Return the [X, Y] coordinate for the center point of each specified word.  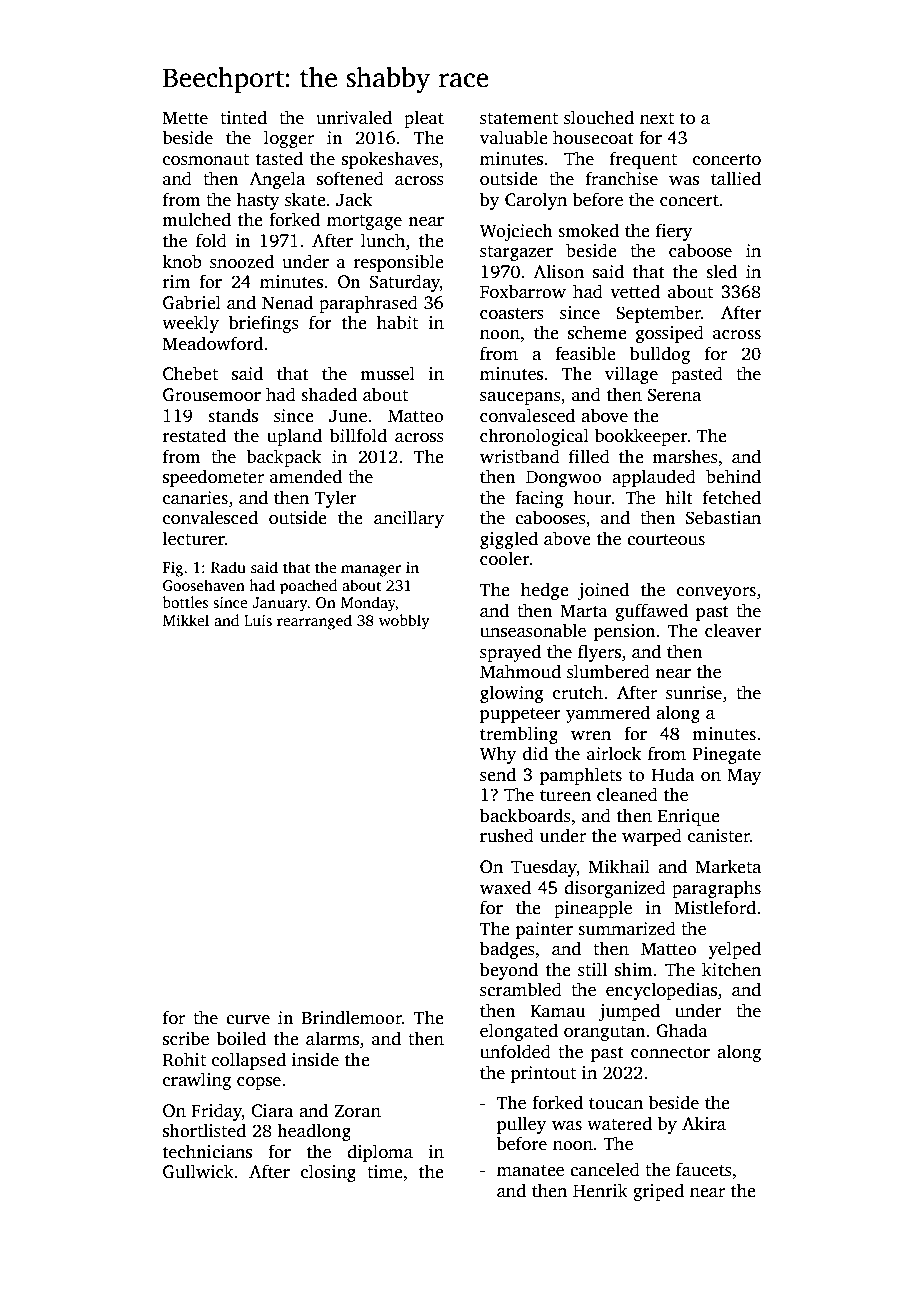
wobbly [404, 622]
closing [328, 1173]
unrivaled [354, 117]
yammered [608, 714]
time [385, 1172]
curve [248, 1020]
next [657, 119]
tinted [243, 117]
